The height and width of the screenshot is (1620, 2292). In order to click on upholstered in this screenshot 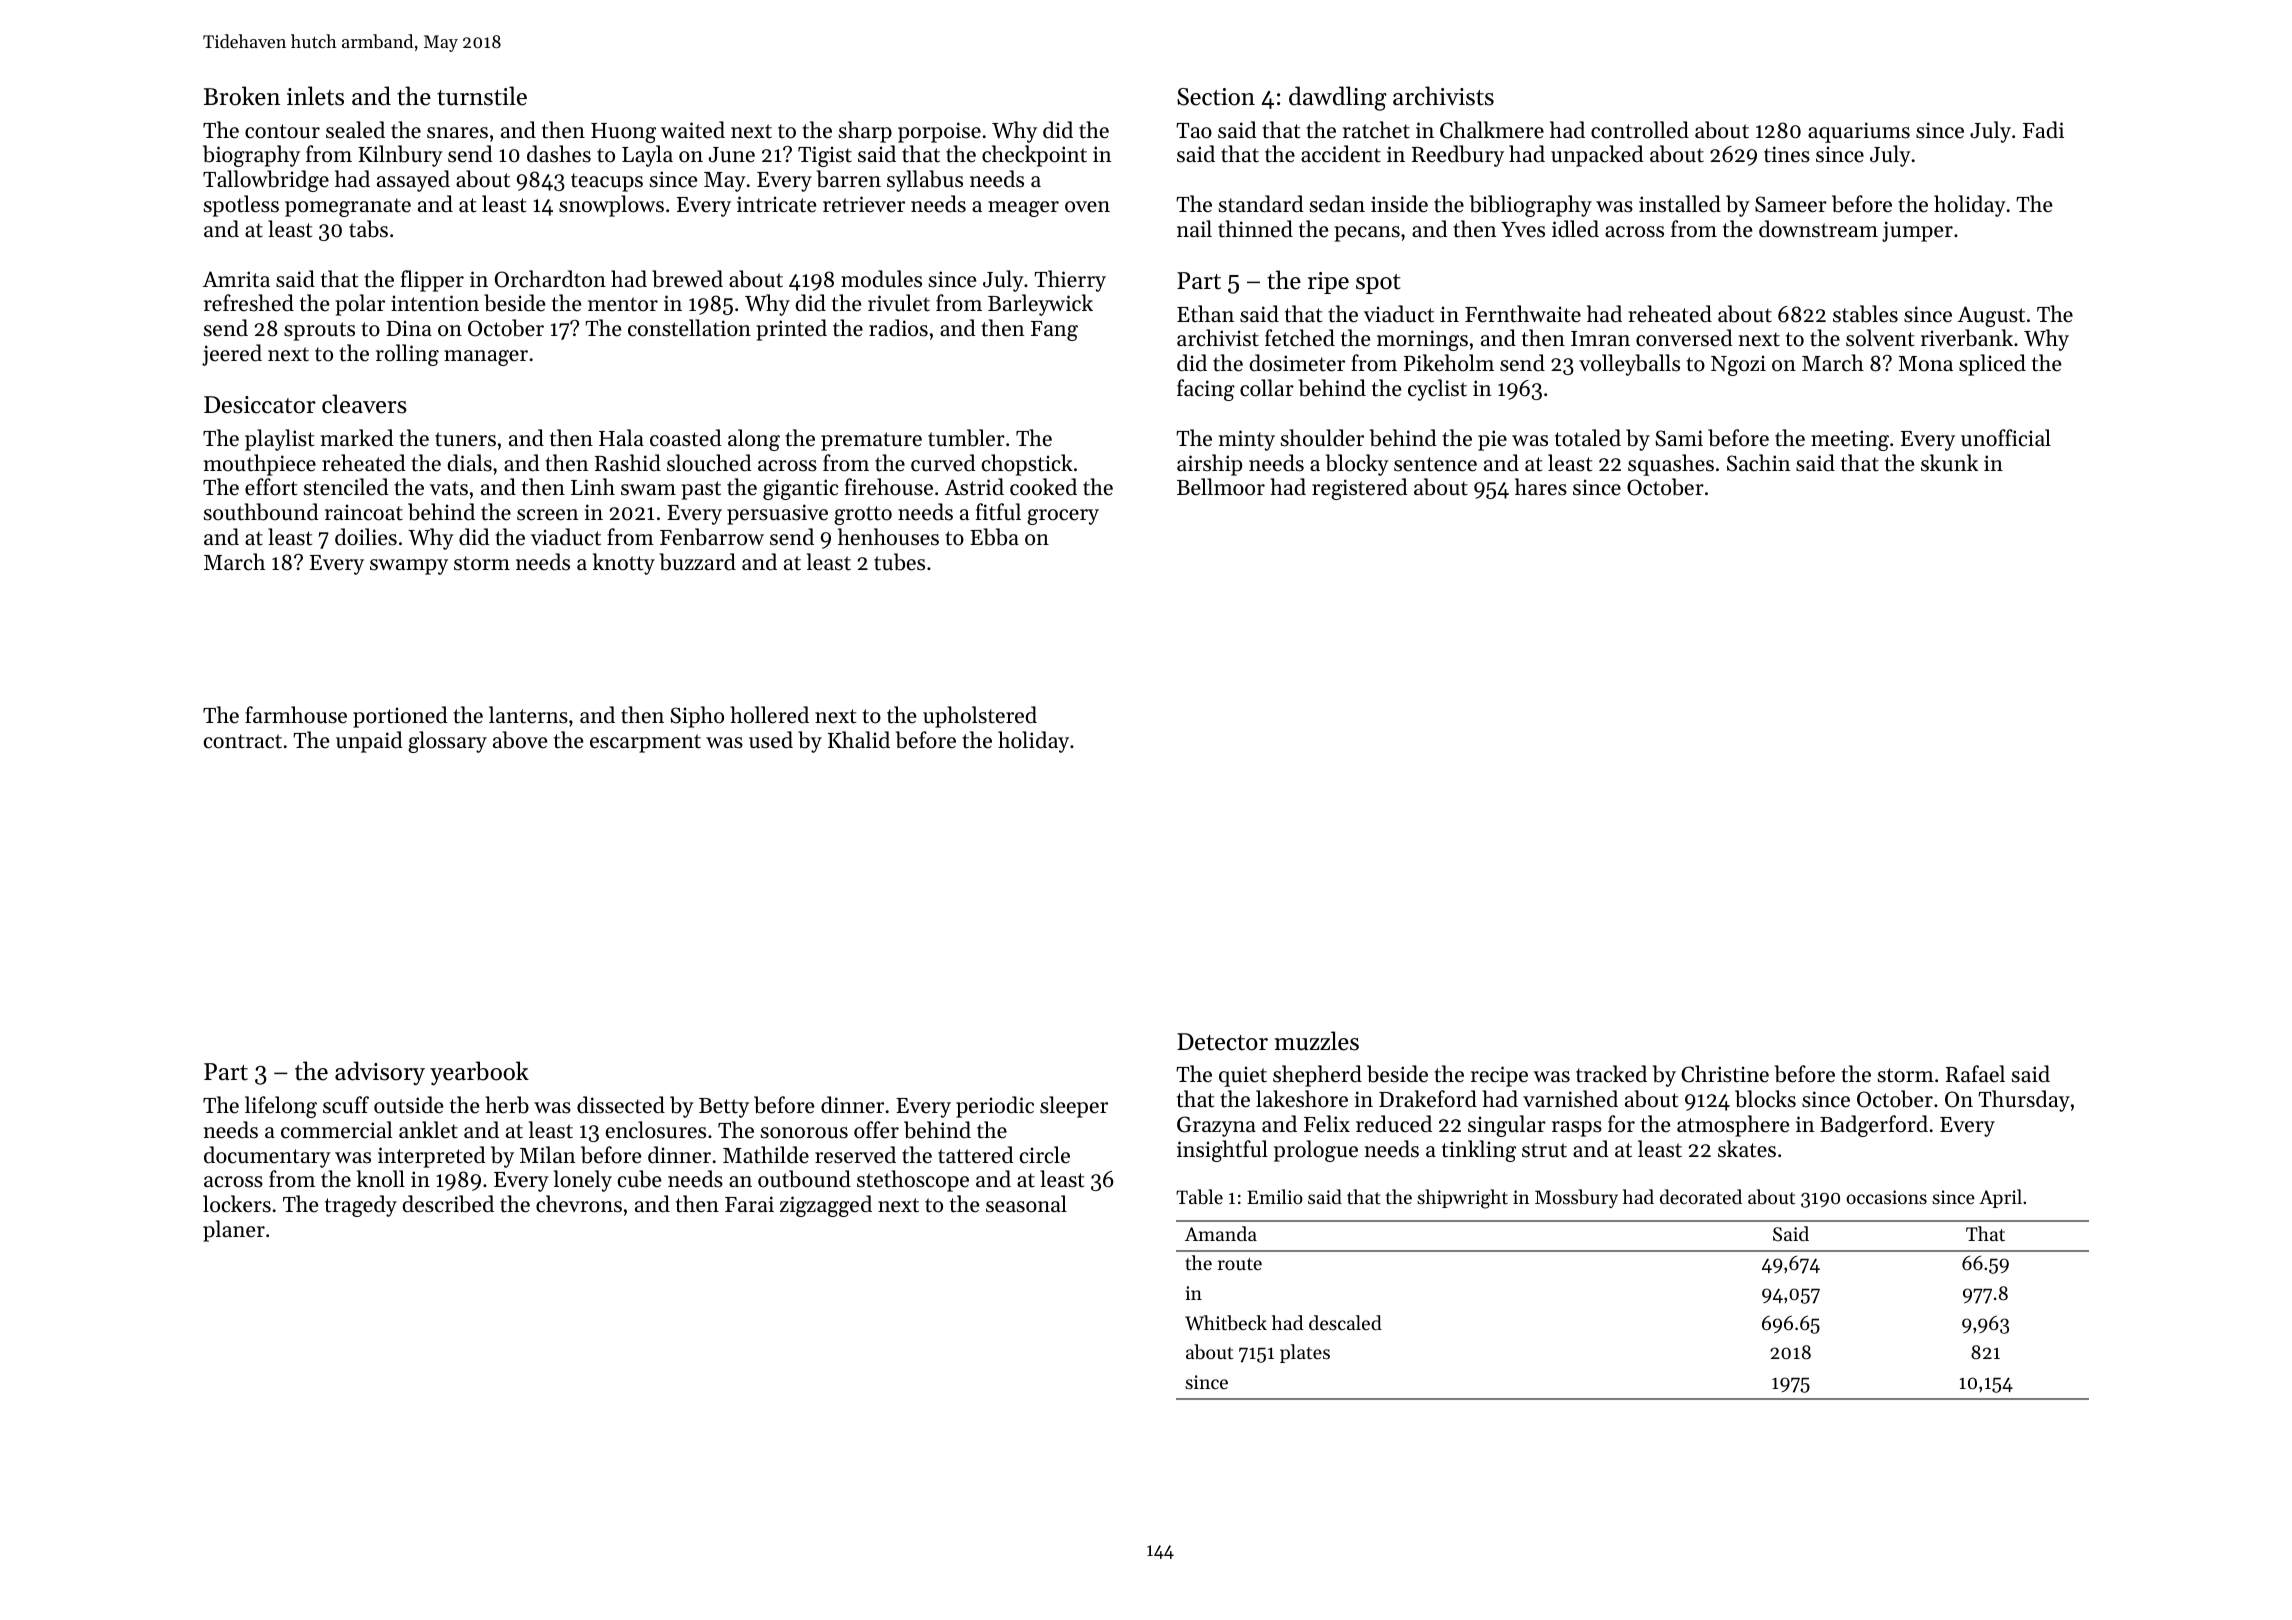, I will do `click(980, 717)`.
